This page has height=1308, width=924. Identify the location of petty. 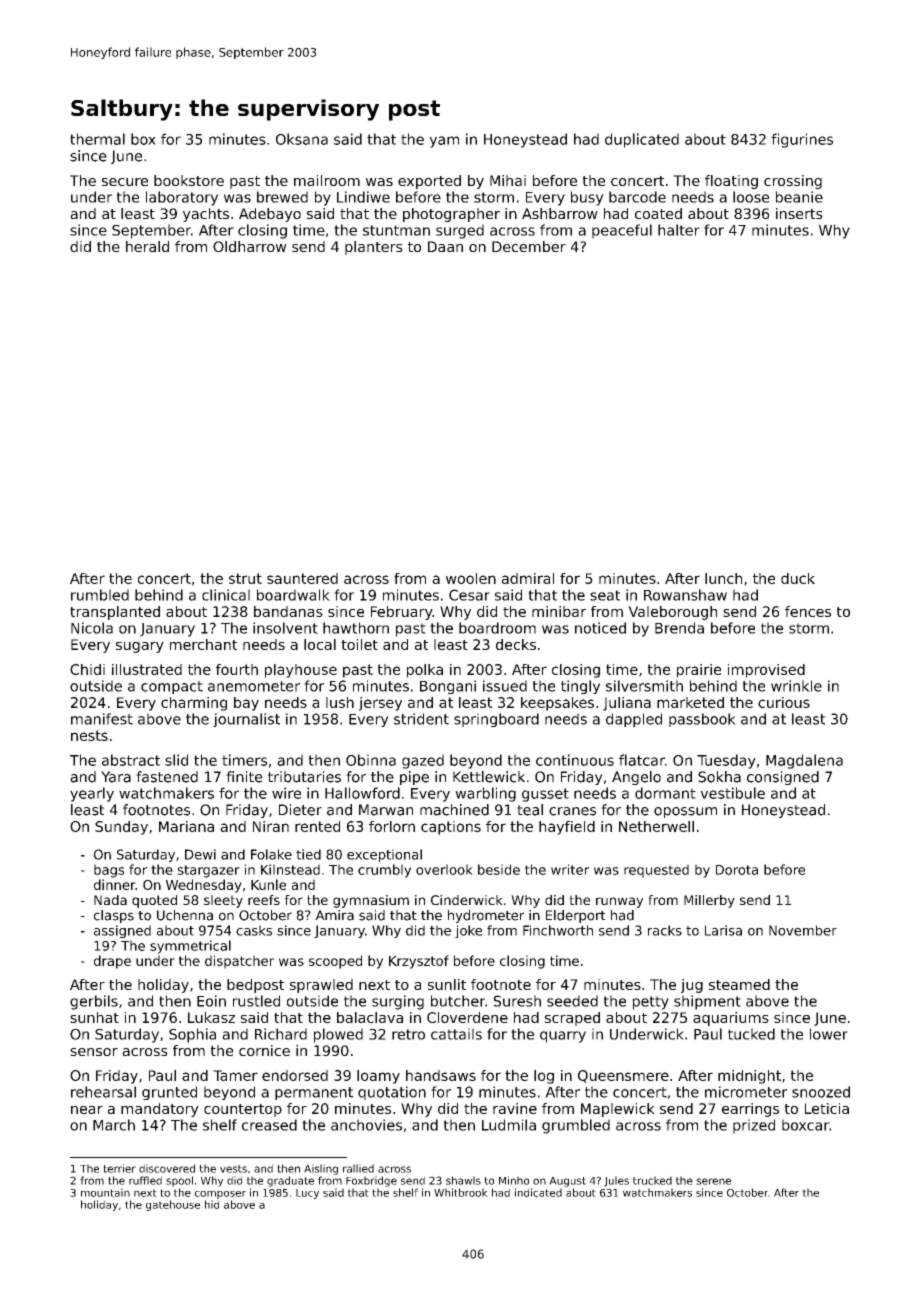
(651, 1003).
